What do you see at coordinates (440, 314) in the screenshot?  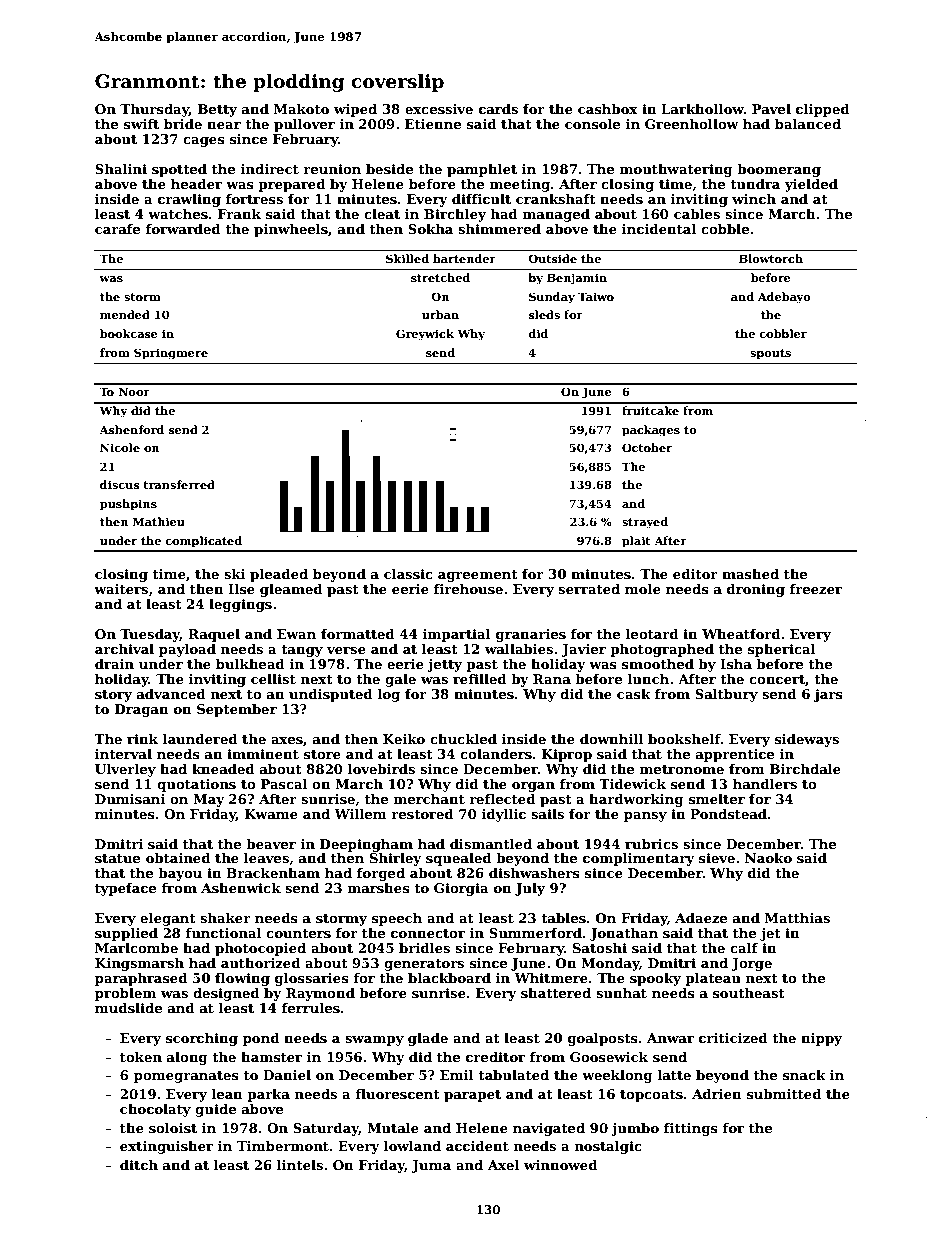 I see `urban` at bounding box center [440, 314].
